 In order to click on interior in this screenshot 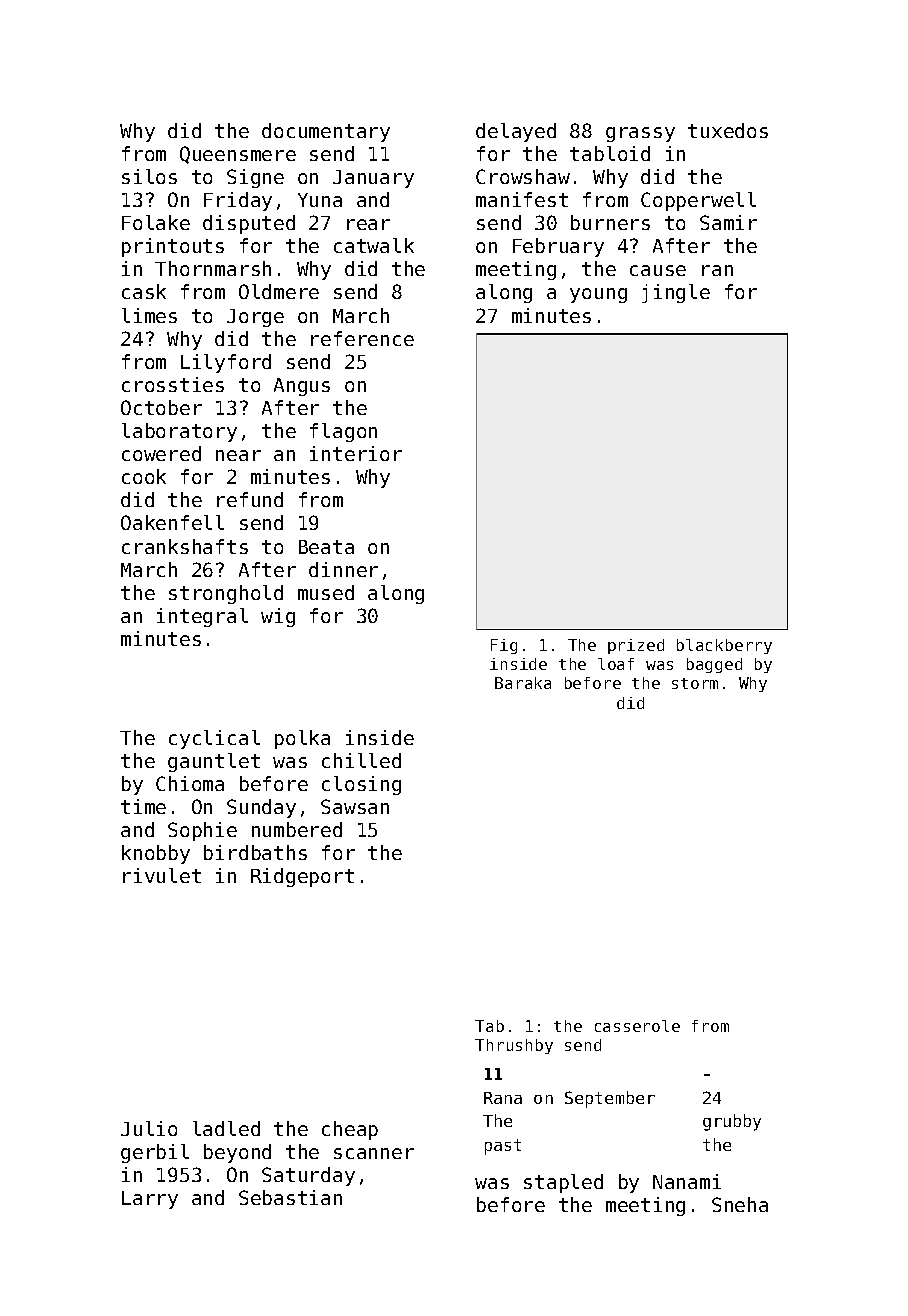, I will do `click(356, 453)`.
